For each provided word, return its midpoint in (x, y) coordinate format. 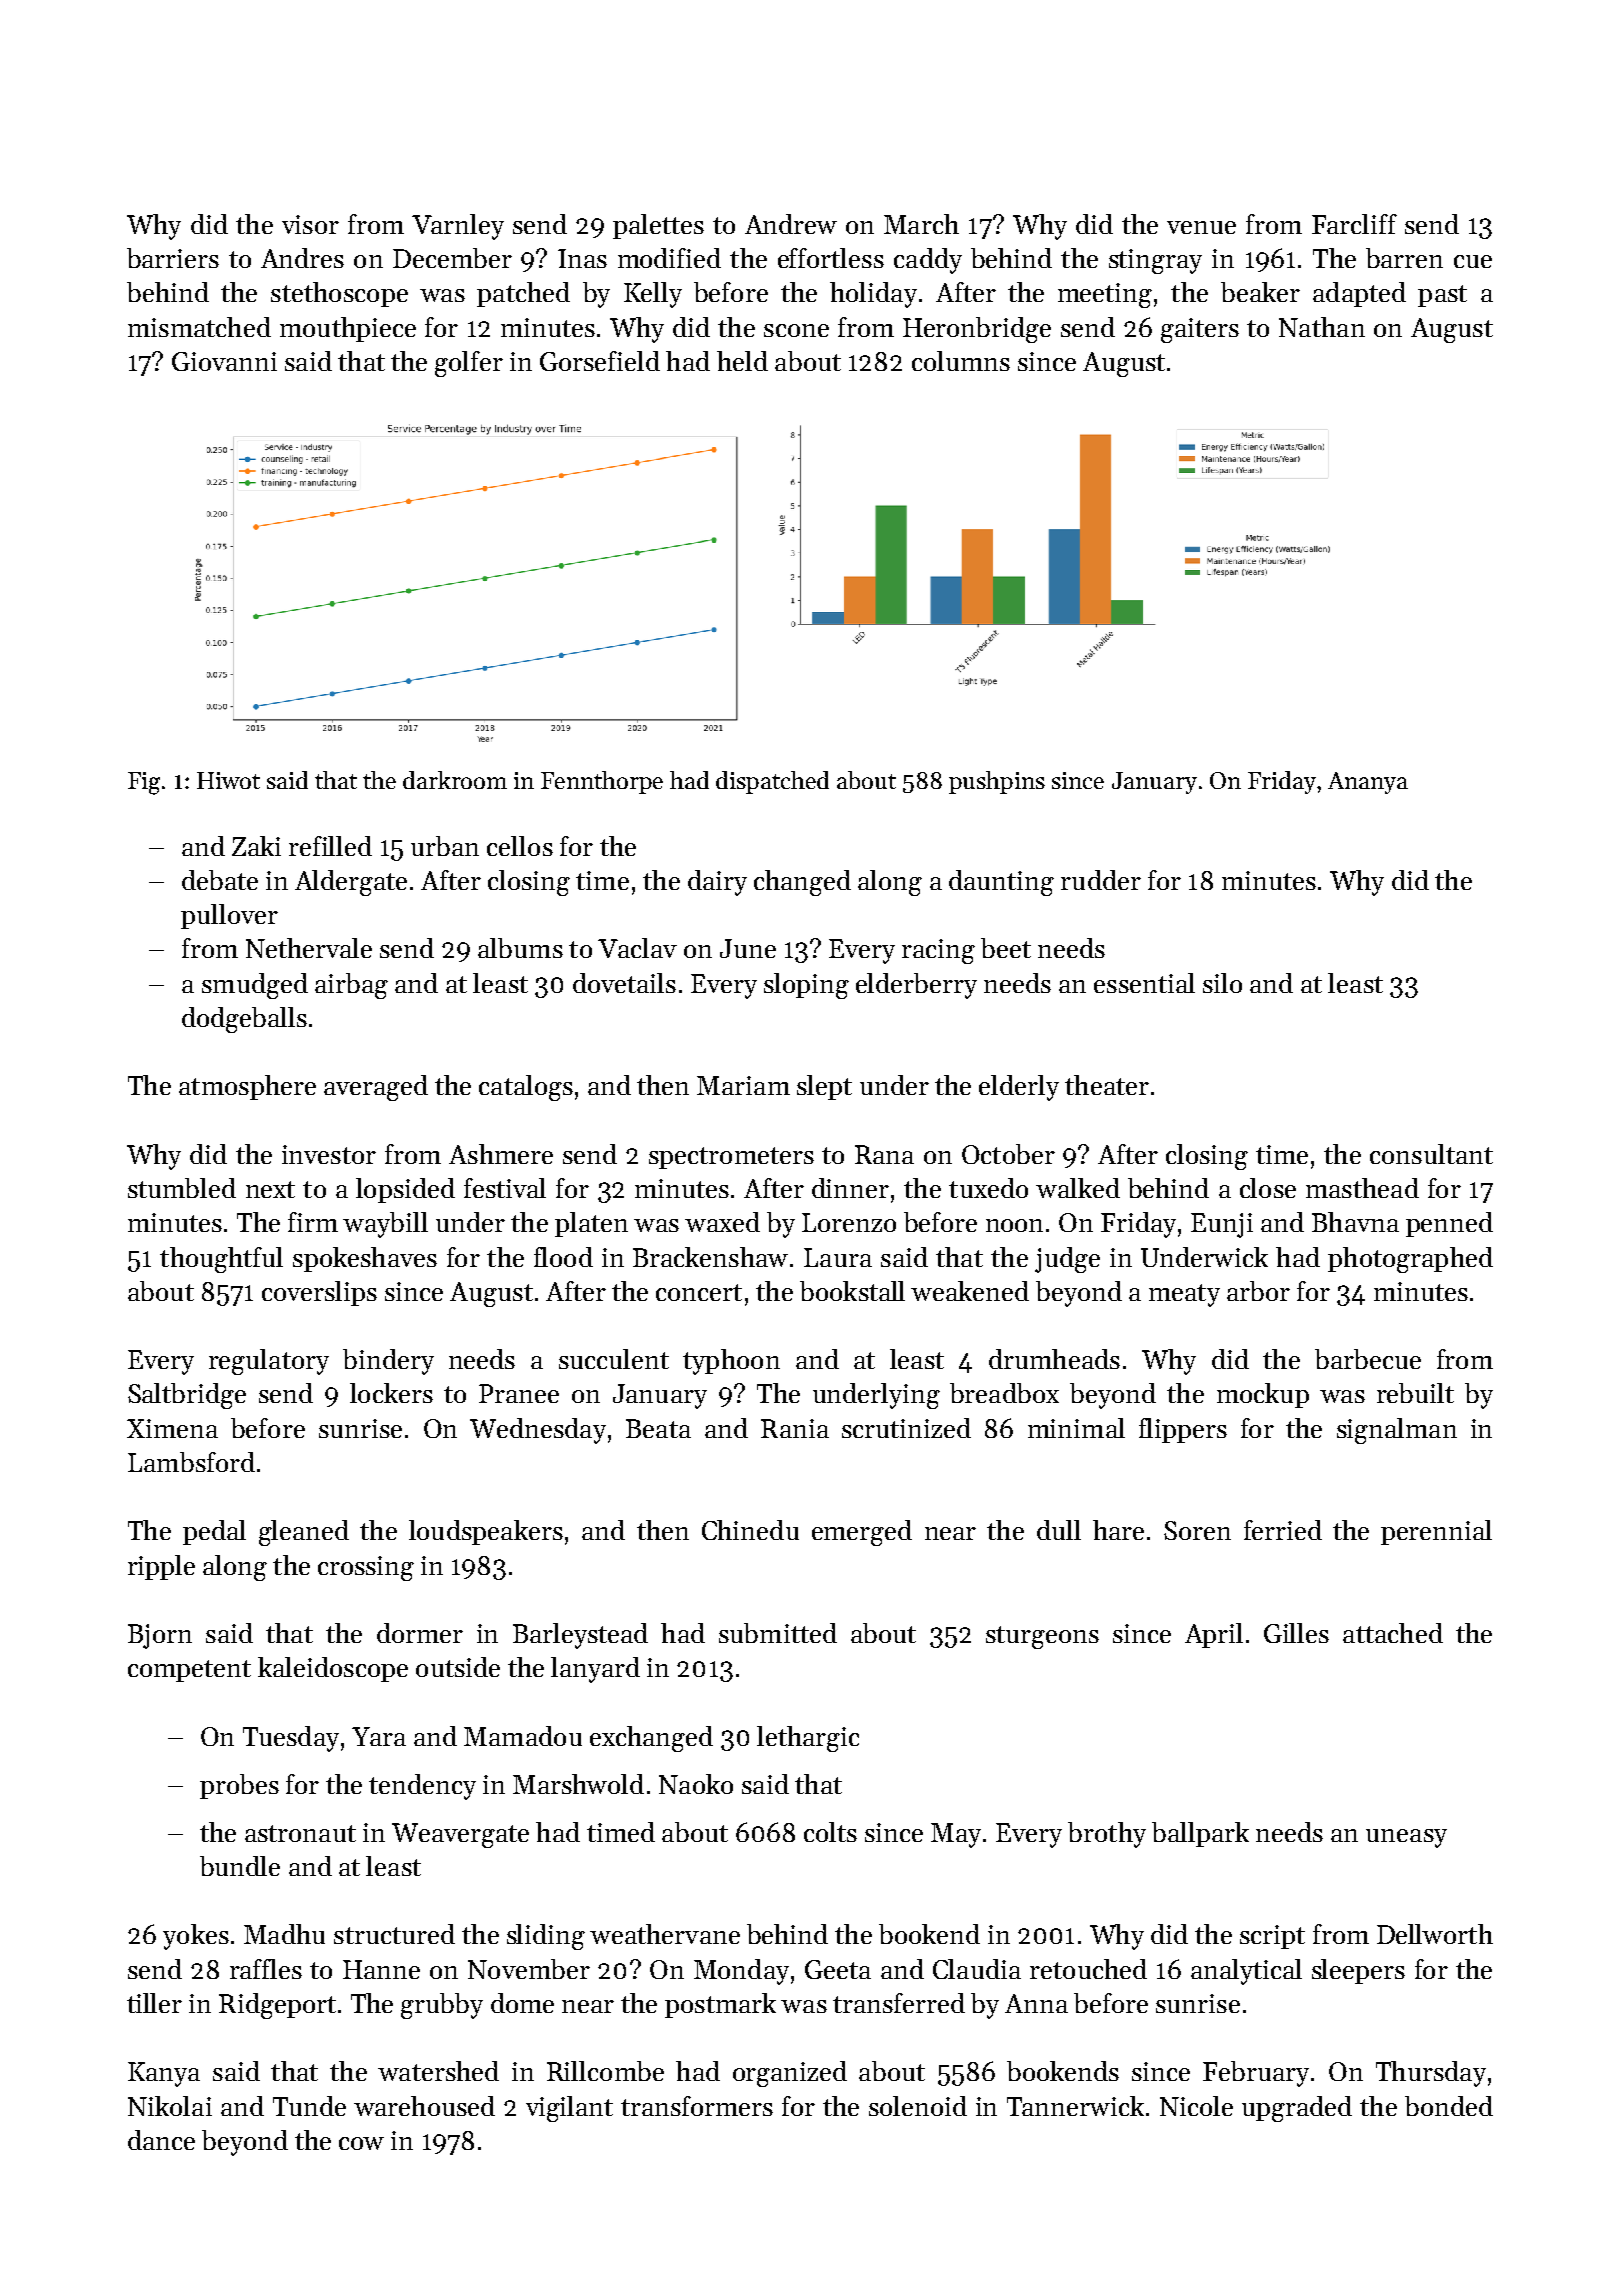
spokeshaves (365, 1259)
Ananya (1368, 783)
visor (310, 224)
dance (161, 2140)
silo (1222, 983)
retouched (1088, 1969)
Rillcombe (605, 2071)
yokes (196, 1937)
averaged (376, 1088)
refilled (330, 846)
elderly (1019, 1088)
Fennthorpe (602, 782)
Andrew (791, 224)
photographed (1410, 1260)
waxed (722, 1222)
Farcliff (1354, 224)
